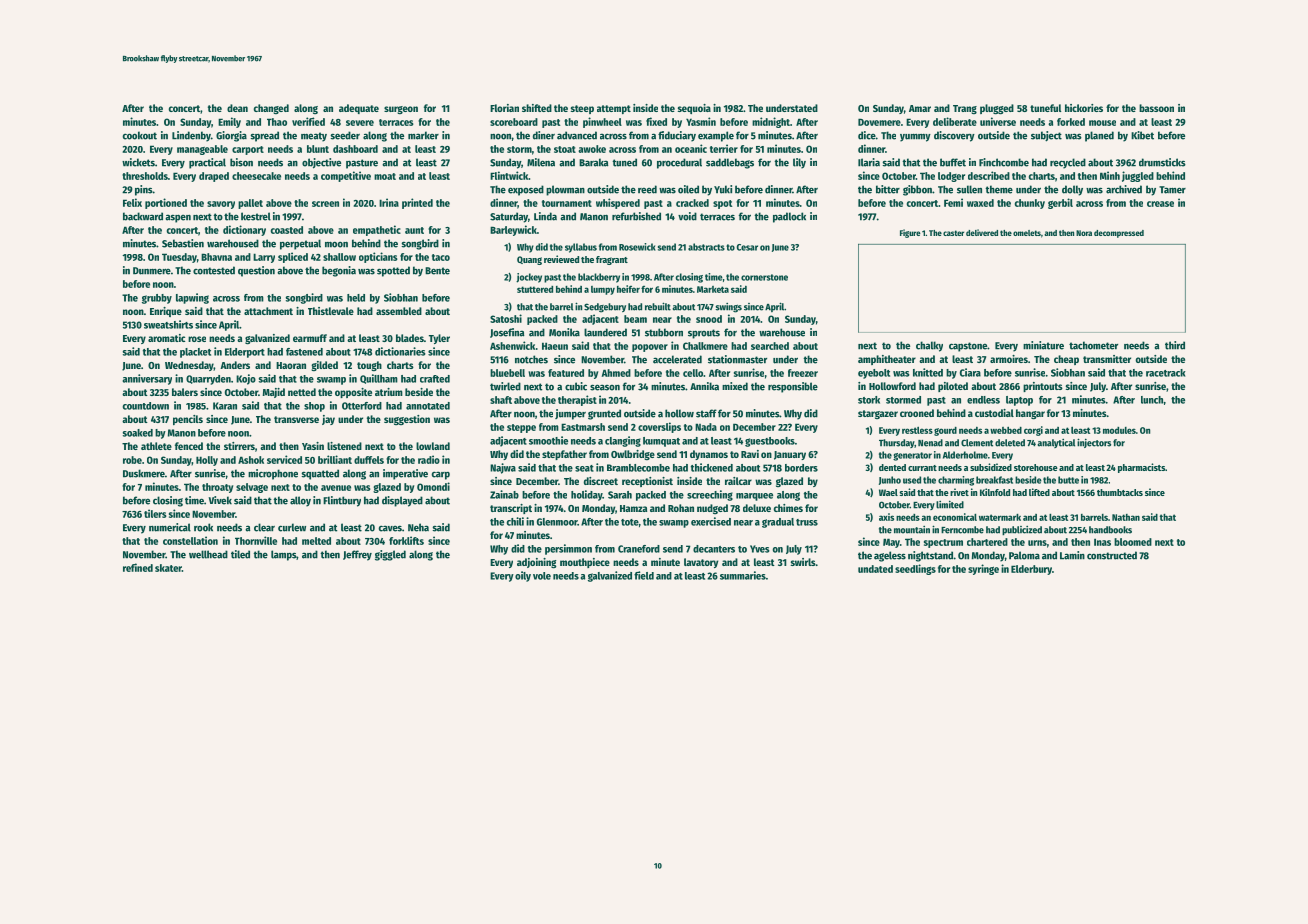 The image size is (1308, 924). What do you see at coordinates (132, 460) in the page?
I see `robe` at bounding box center [132, 460].
